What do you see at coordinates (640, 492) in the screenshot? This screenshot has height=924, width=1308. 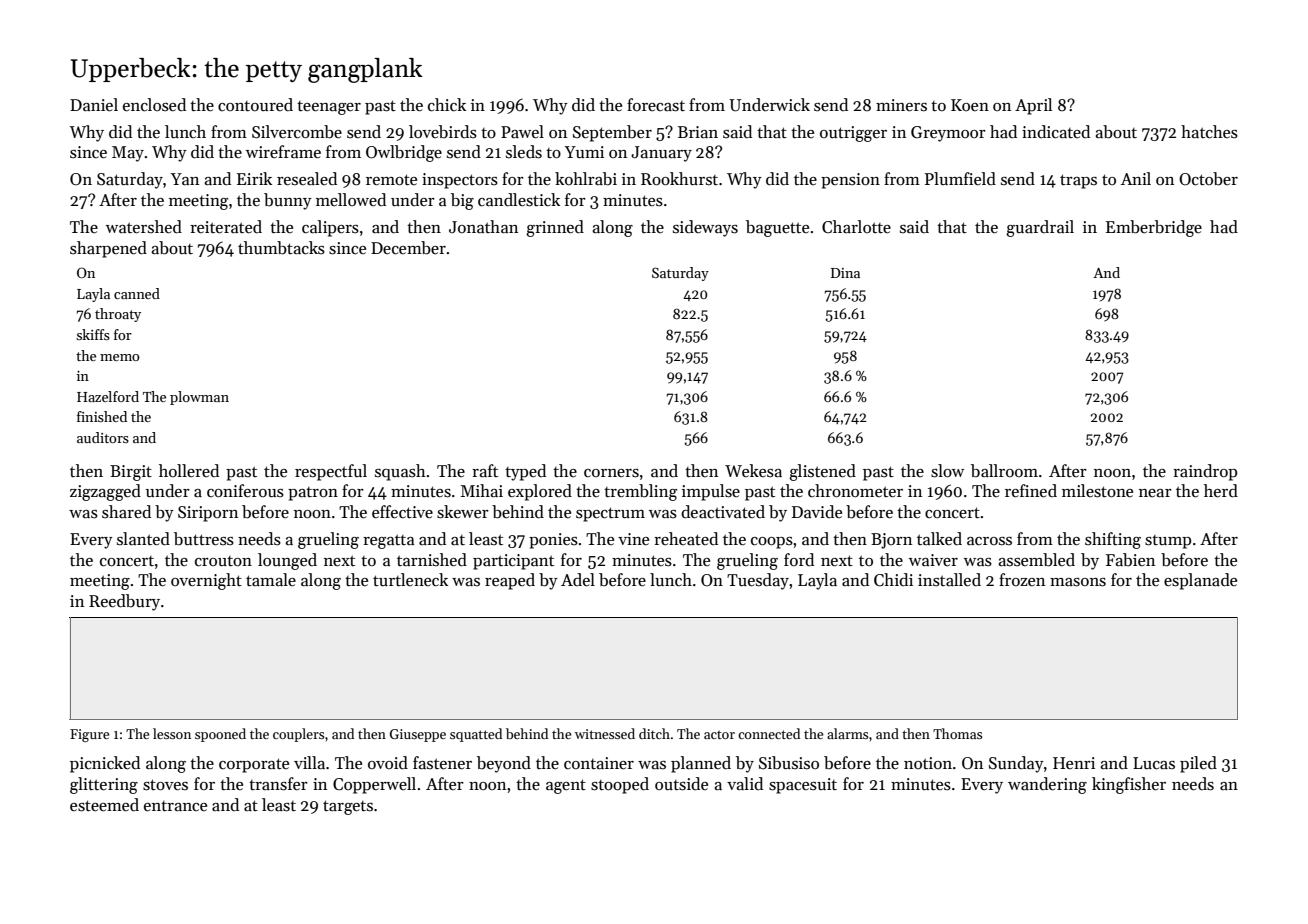 I see `trembling` at bounding box center [640, 492].
